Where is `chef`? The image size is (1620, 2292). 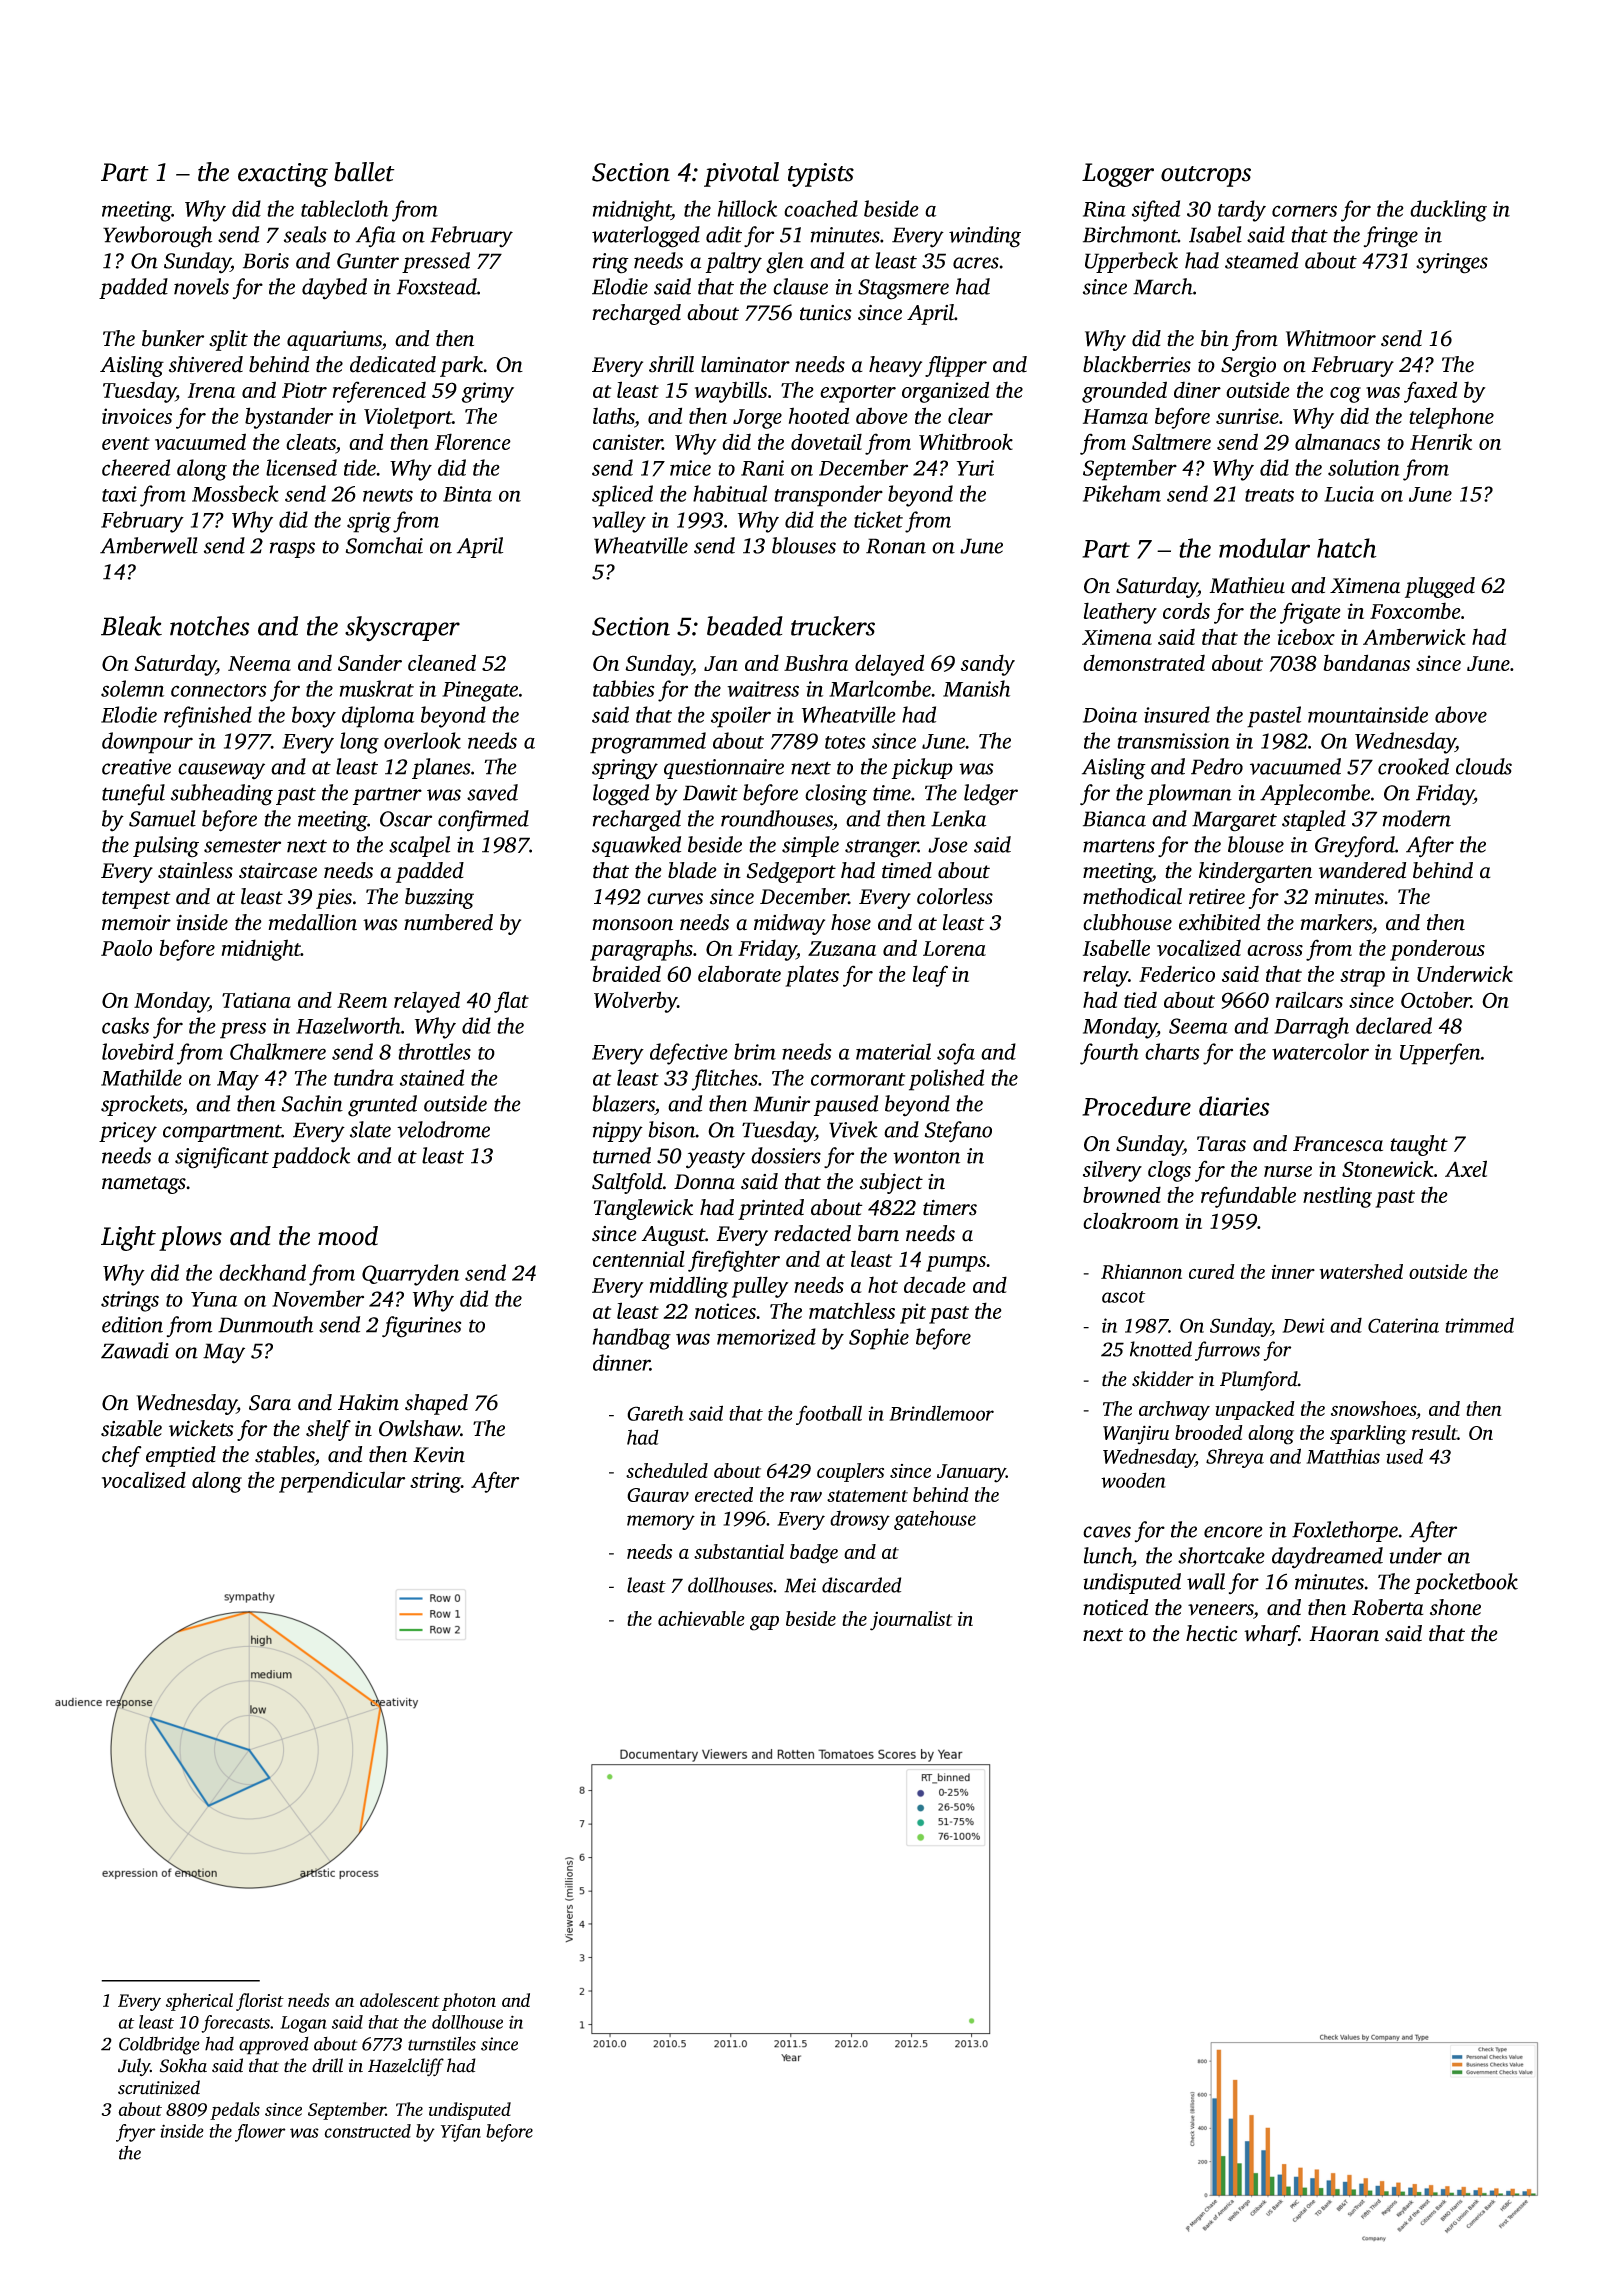
chef is located at coordinates (122, 1456).
